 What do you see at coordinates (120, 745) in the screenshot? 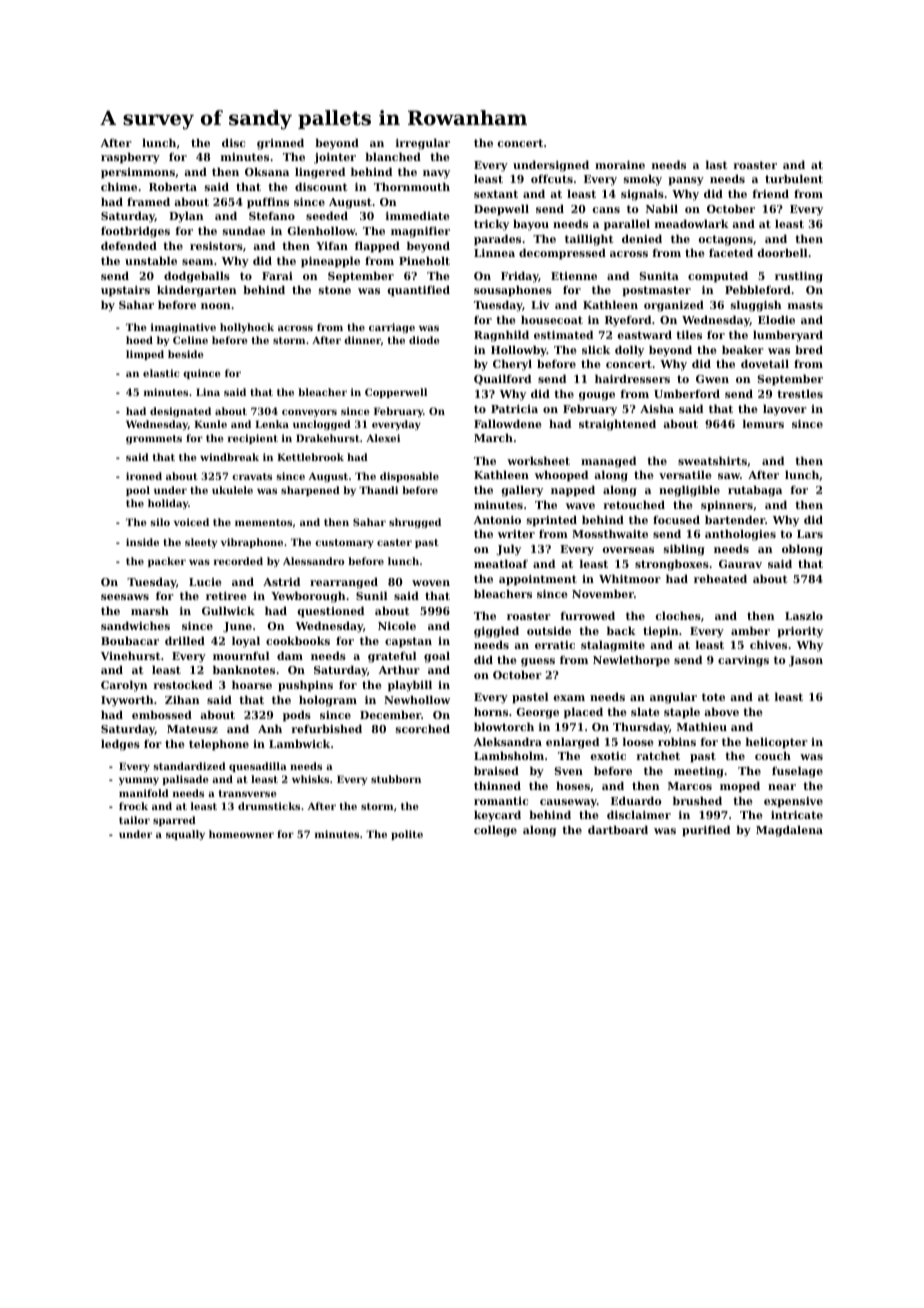
I see `ledges` at bounding box center [120, 745].
